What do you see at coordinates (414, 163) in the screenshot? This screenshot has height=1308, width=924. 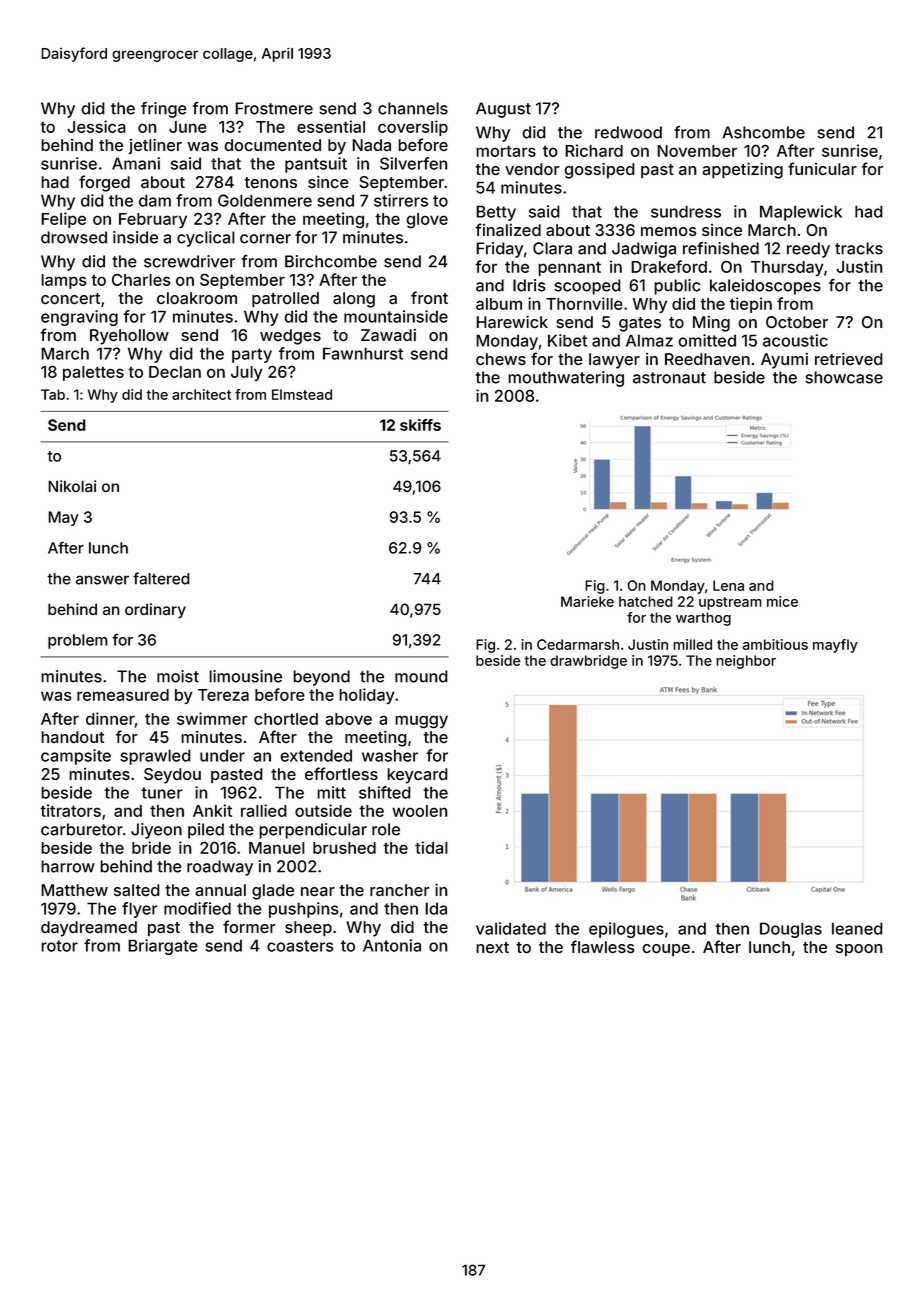 I see `Silverfen` at bounding box center [414, 163].
